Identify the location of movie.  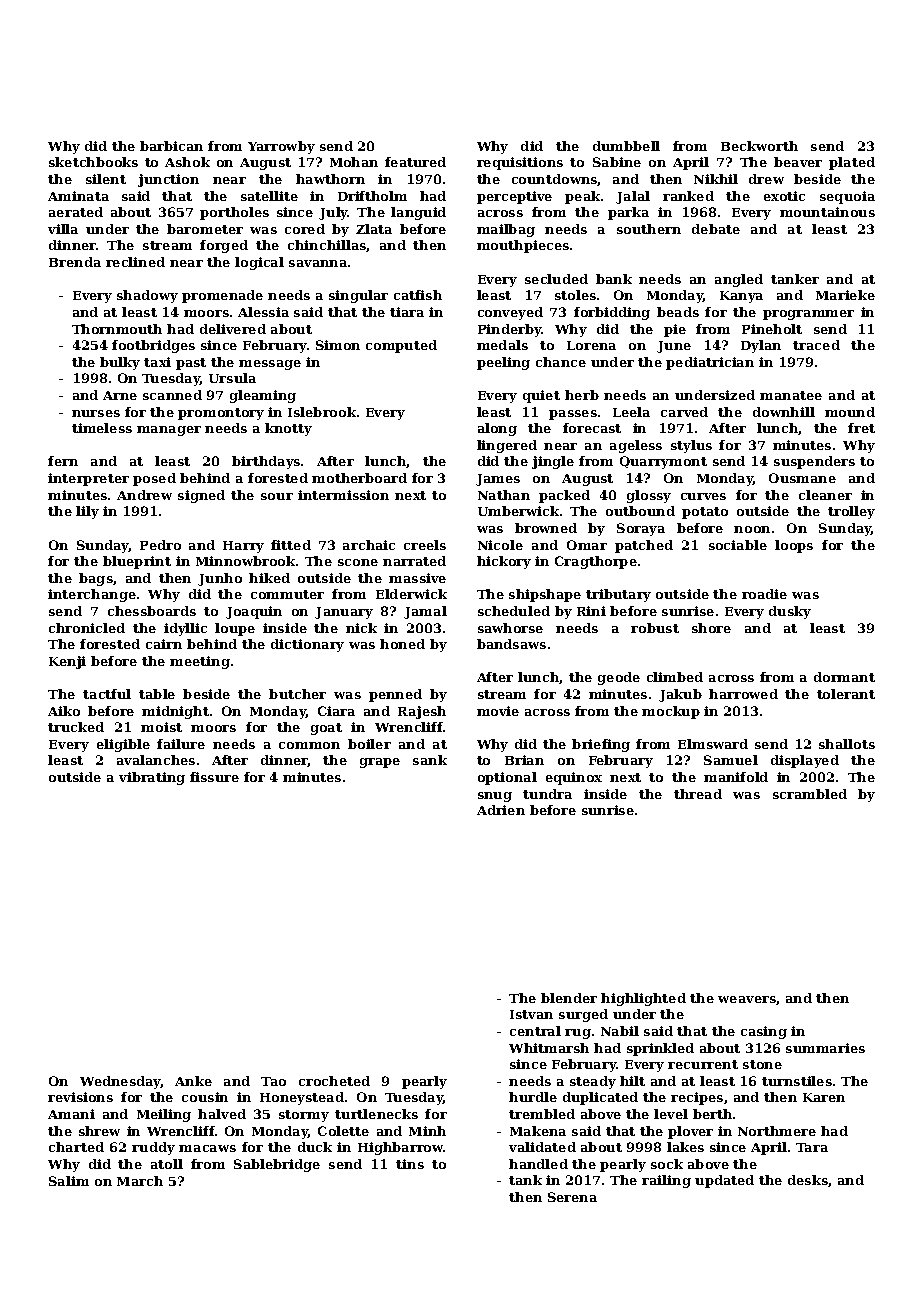
(498, 711).
